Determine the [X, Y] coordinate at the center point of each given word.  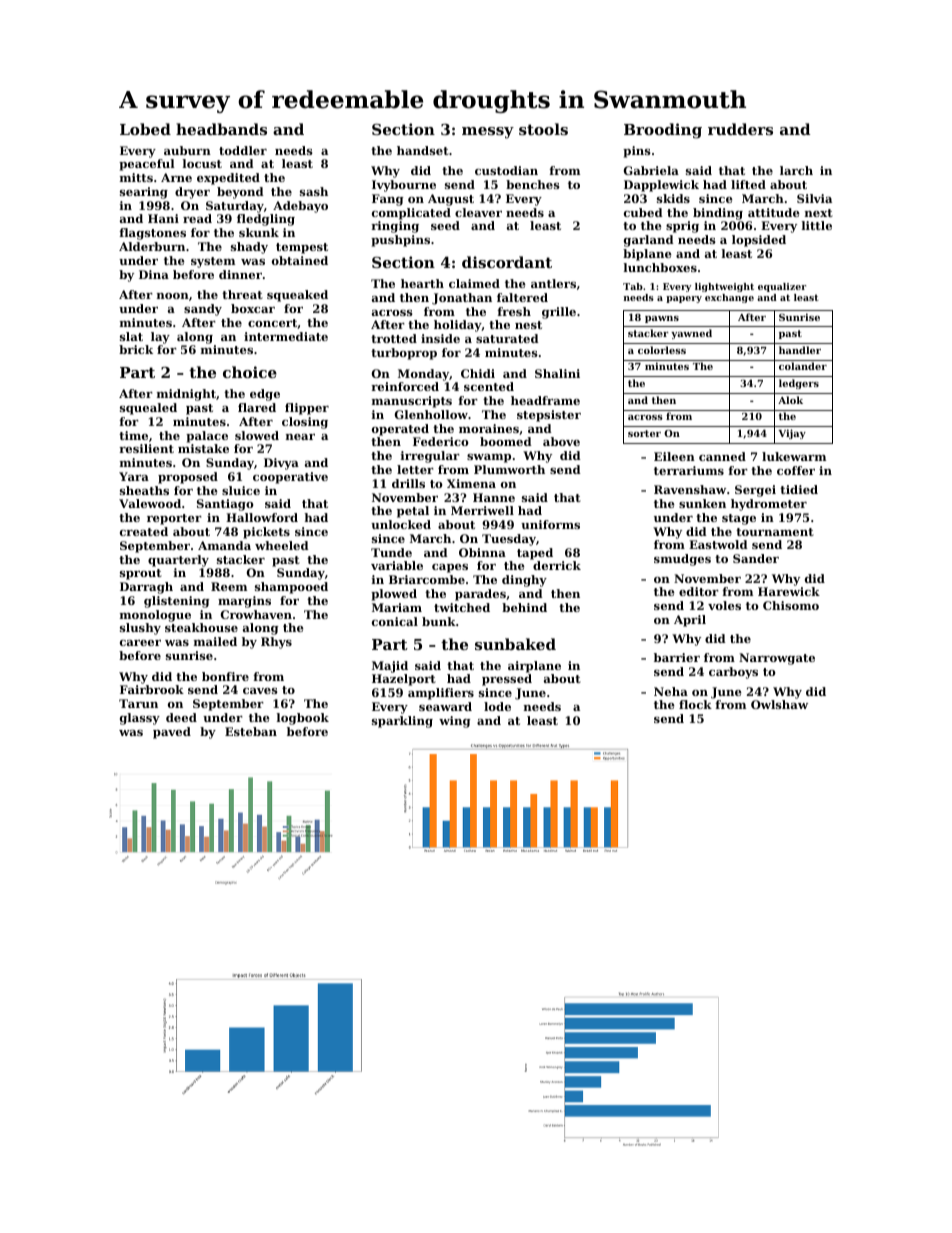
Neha [671, 691]
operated [400, 430]
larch [796, 170]
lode [497, 706]
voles [724, 605]
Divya [281, 464]
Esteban [251, 731]
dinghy [524, 581]
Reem [229, 586]
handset [423, 150]
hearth [422, 283]
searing [144, 193]
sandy [203, 310]
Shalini [557, 373]
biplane [647, 255]
